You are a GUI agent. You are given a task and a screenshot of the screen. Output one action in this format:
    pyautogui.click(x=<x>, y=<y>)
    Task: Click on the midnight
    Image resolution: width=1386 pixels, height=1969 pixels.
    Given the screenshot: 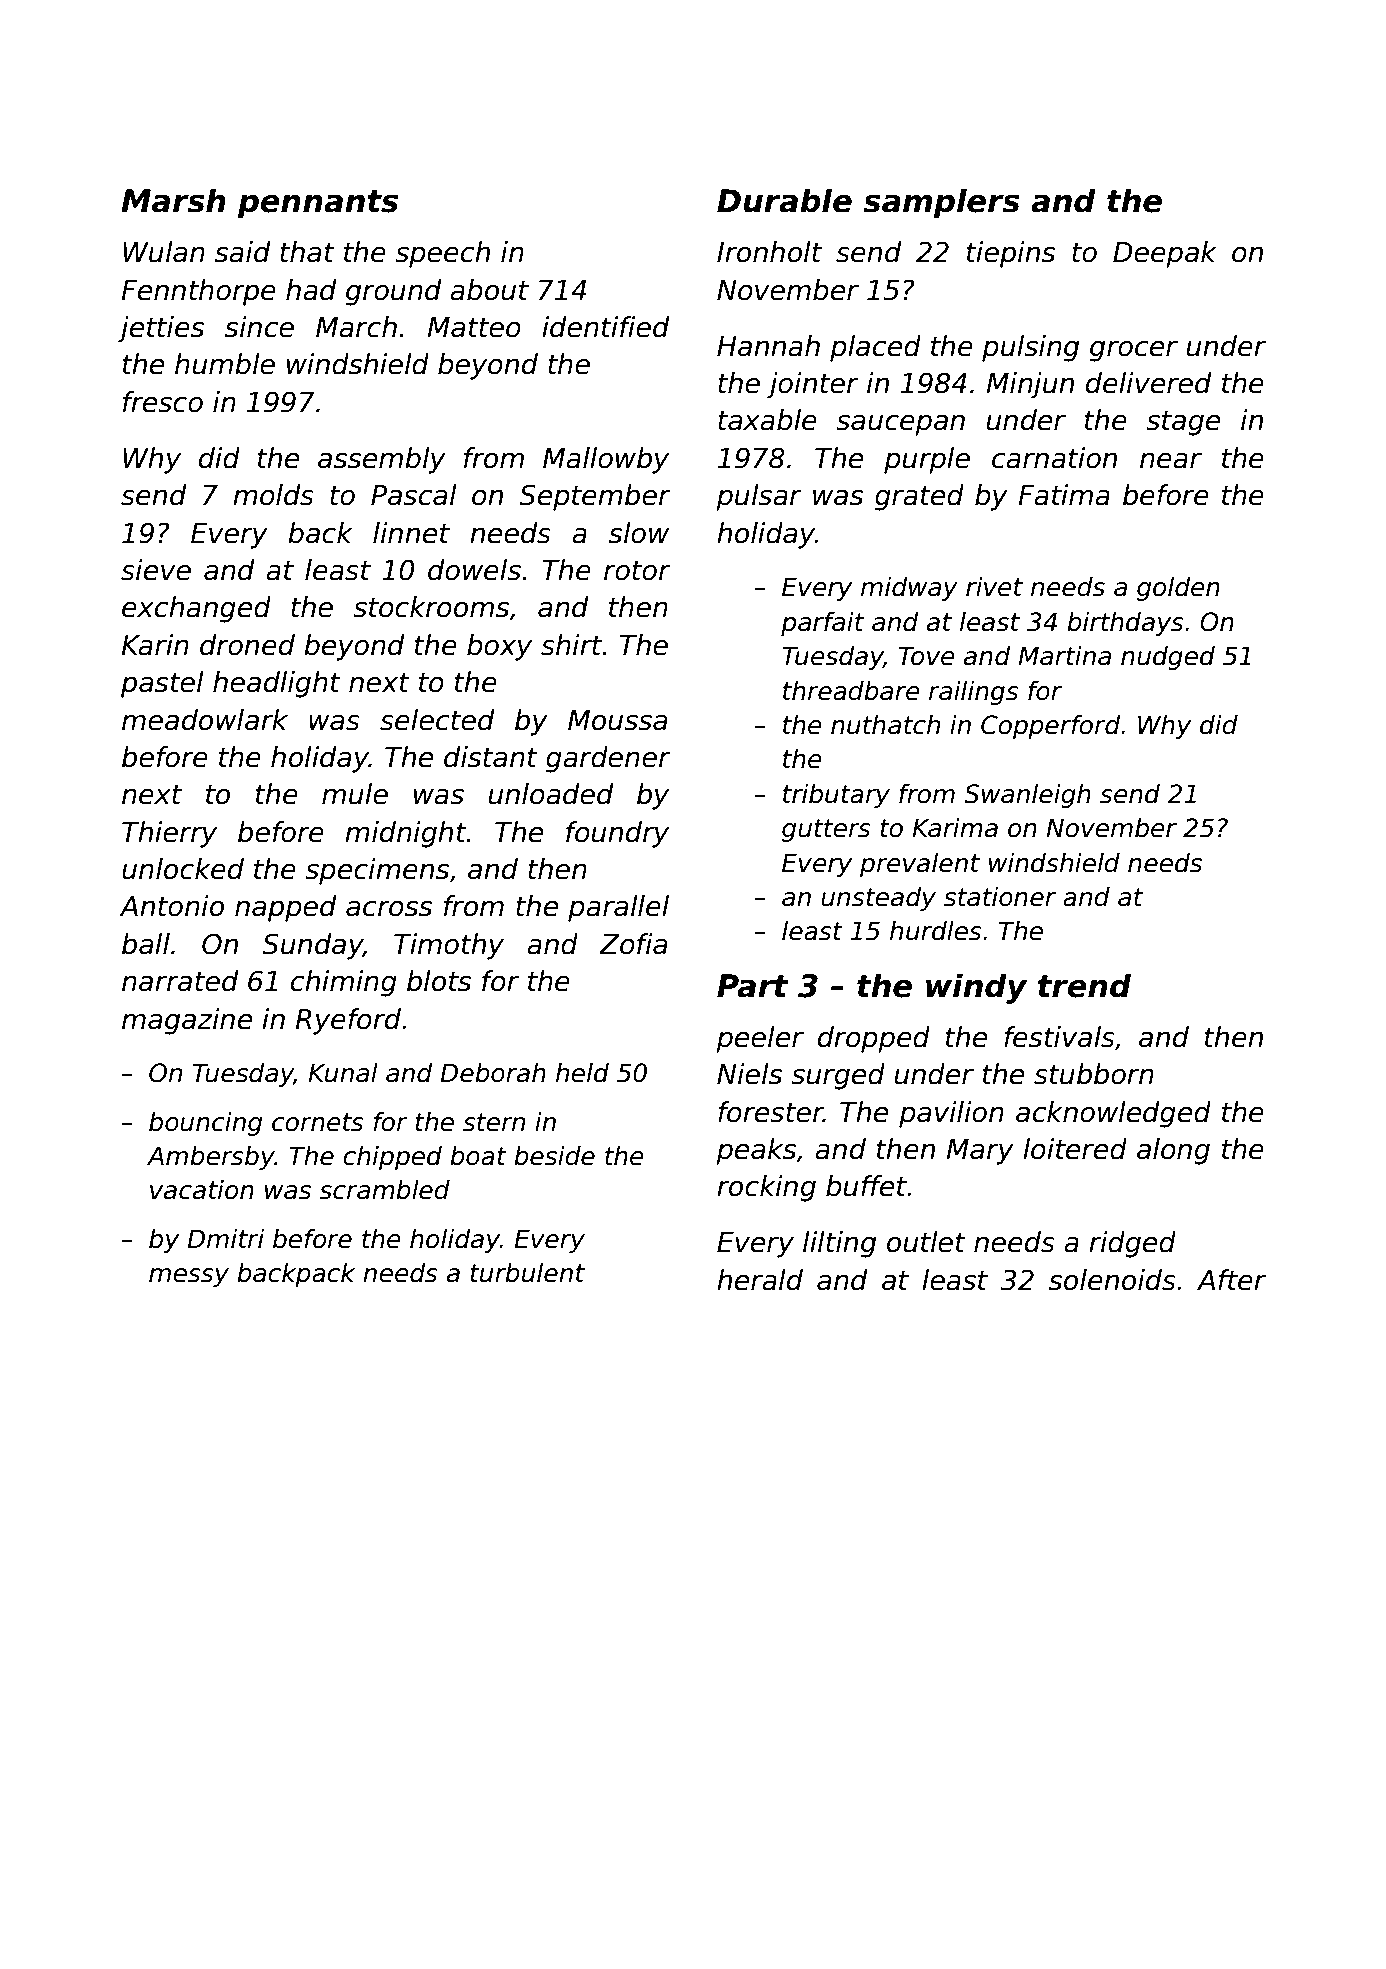 What is the action you would take?
    pyautogui.click(x=406, y=834)
